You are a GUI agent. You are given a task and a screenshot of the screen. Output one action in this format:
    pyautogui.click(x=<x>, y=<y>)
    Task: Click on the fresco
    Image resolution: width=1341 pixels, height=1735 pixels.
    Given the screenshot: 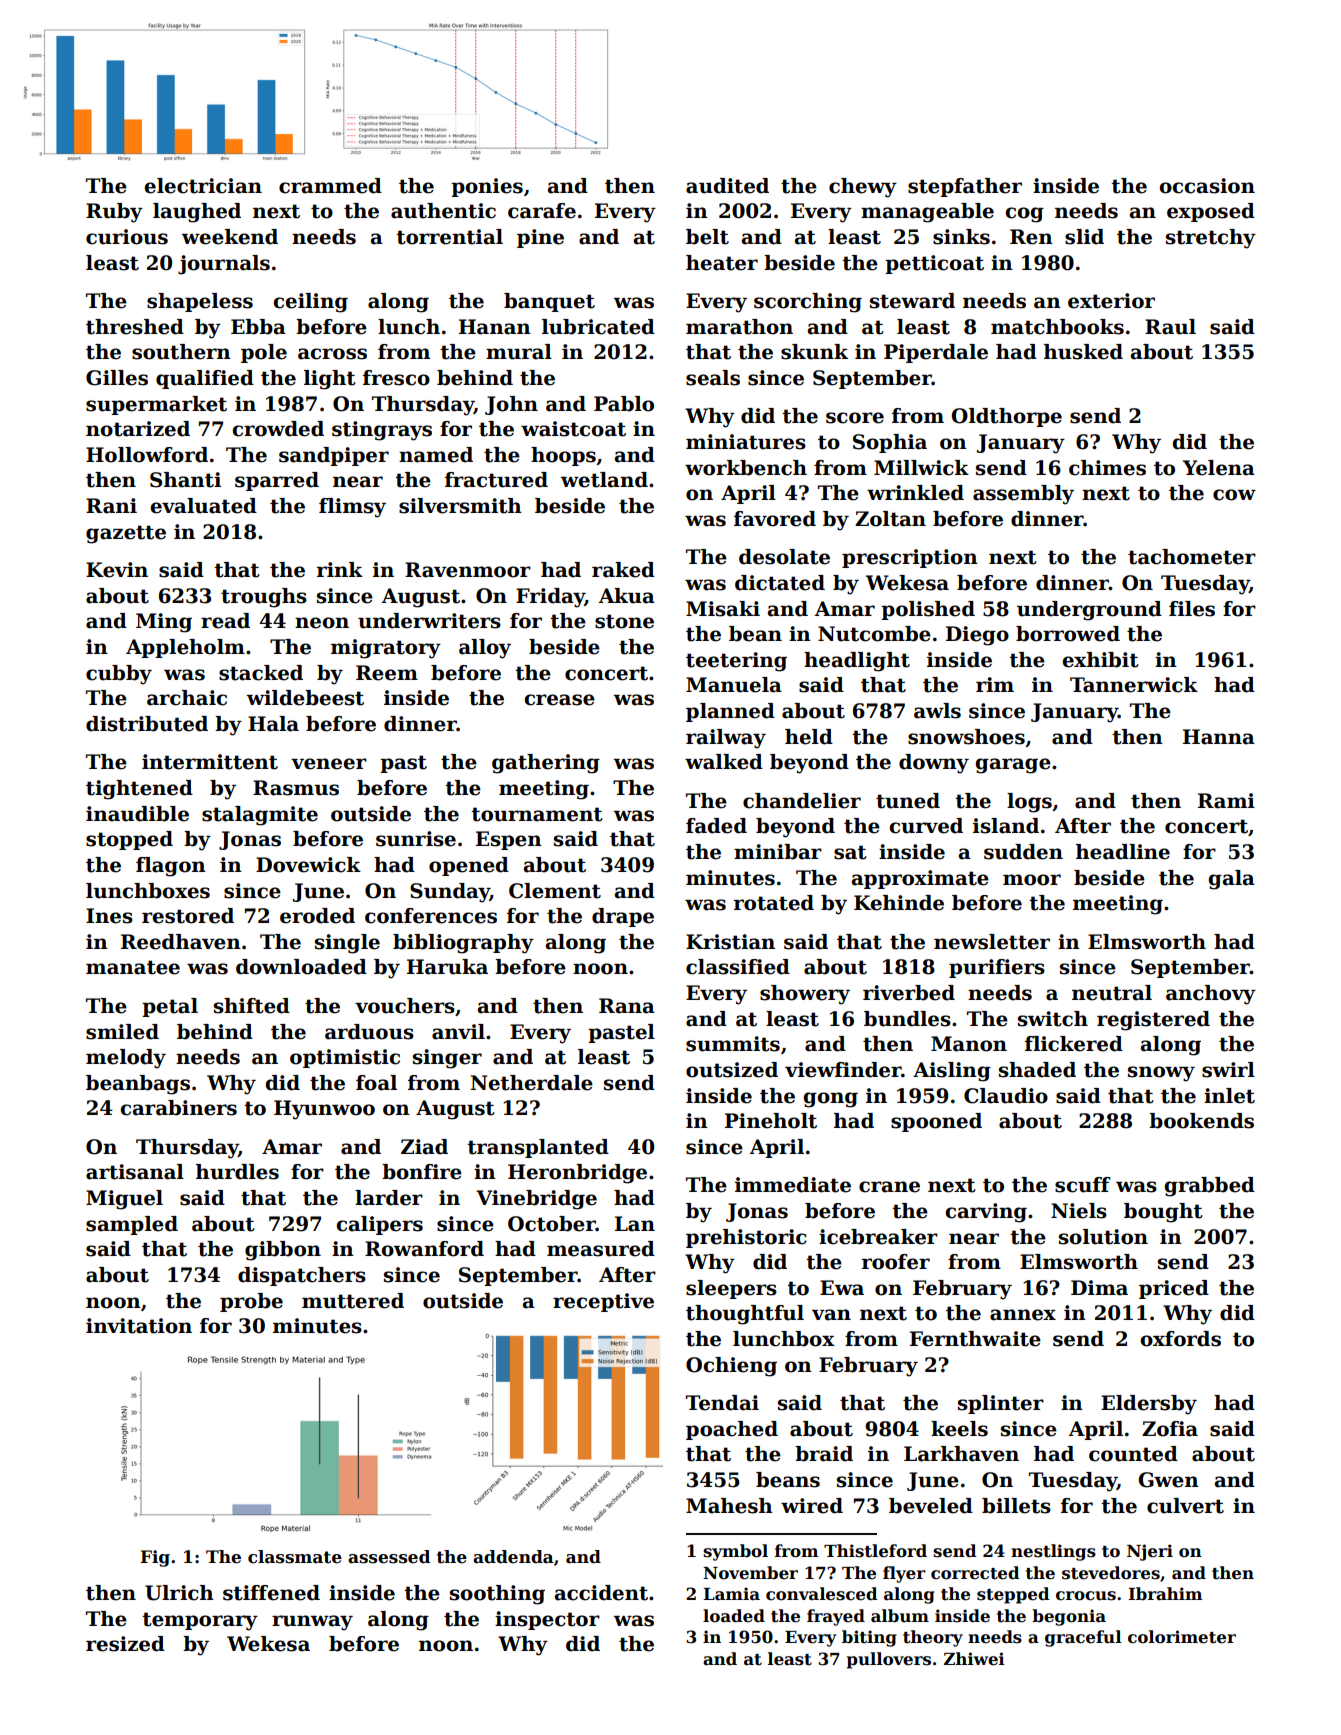 What is the action you would take?
    pyautogui.click(x=396, y=378)
